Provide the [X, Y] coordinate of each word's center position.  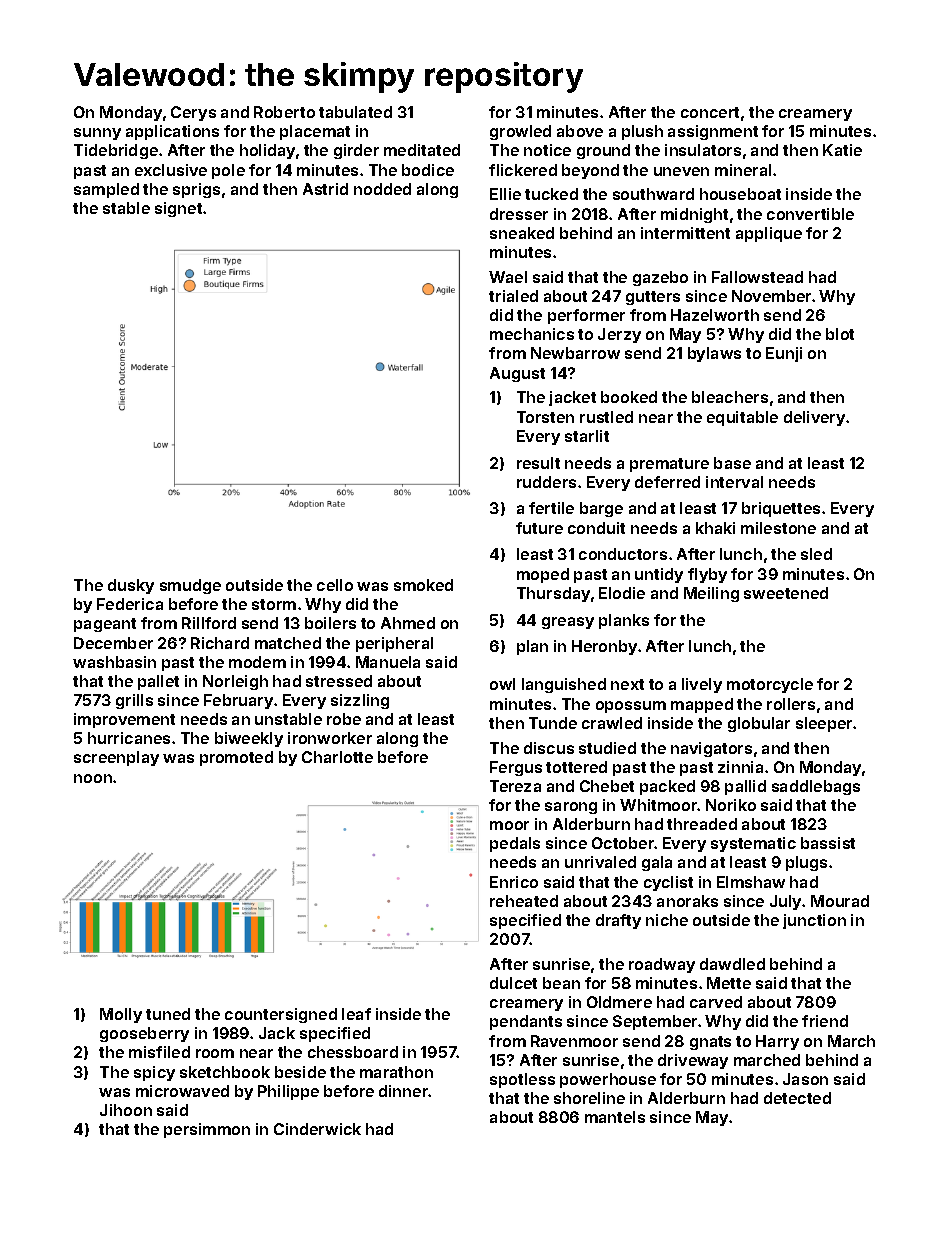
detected [797, 1098]
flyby [707, 575]
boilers [330, 623]
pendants [526, 1022]
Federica [130, 604]
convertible [810, 214]
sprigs [196, 190]
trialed [513, 296]
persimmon [207, 1130]
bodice [428, 170]
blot [840, 334]
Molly [121, 1015]
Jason [805, 1079]
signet [178, 209]
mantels [615, 1117]
